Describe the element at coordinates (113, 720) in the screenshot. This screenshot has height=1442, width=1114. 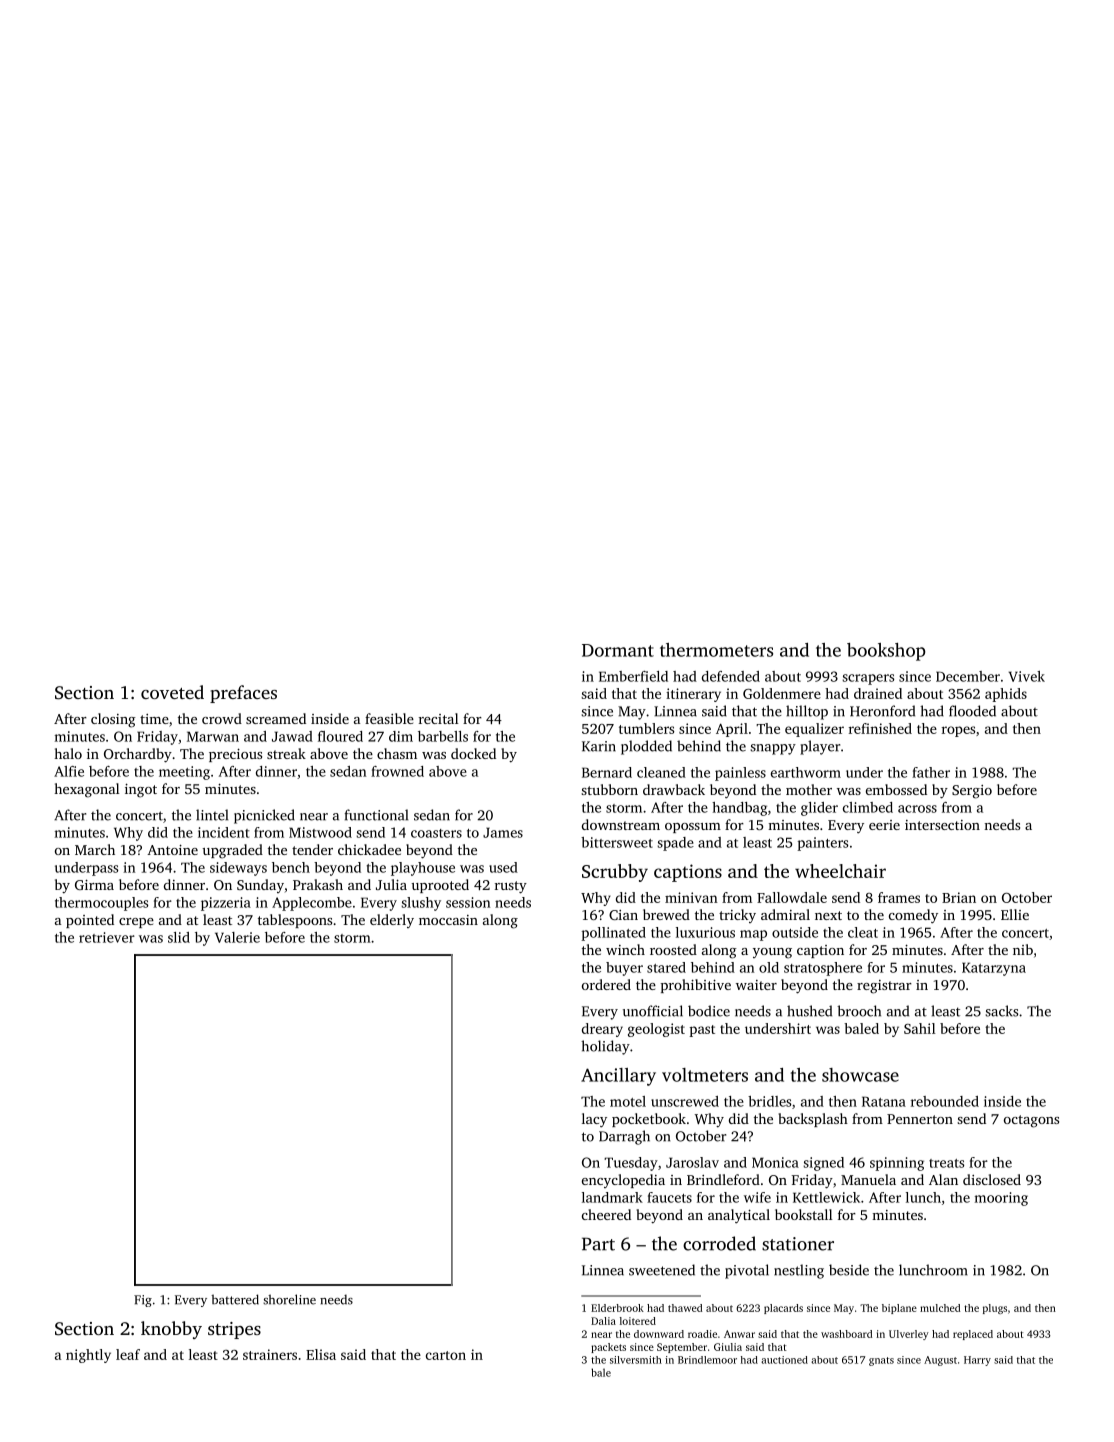
I see `closing` at that location.
